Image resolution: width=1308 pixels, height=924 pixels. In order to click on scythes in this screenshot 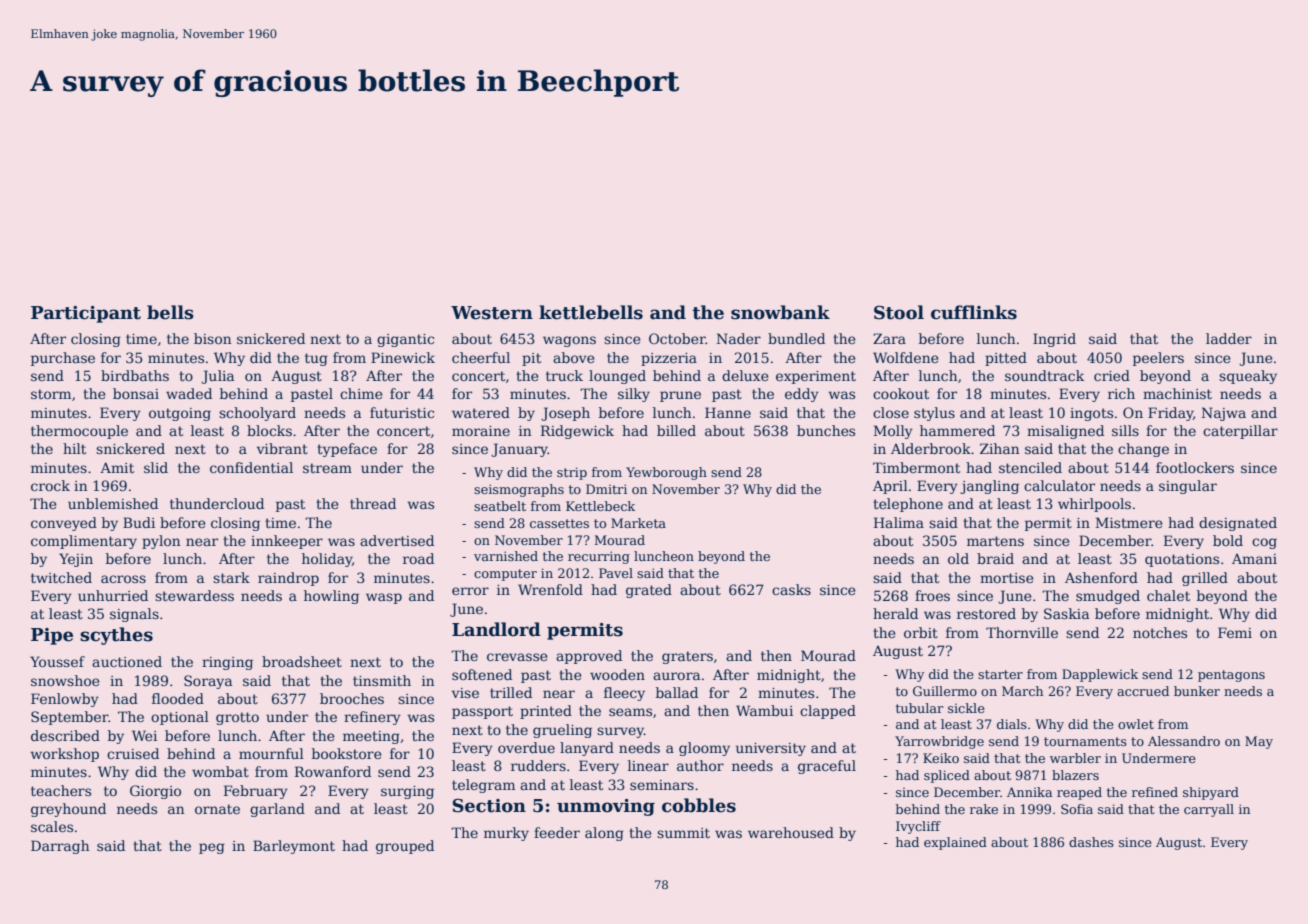, I will do `click(116, 636)`.
